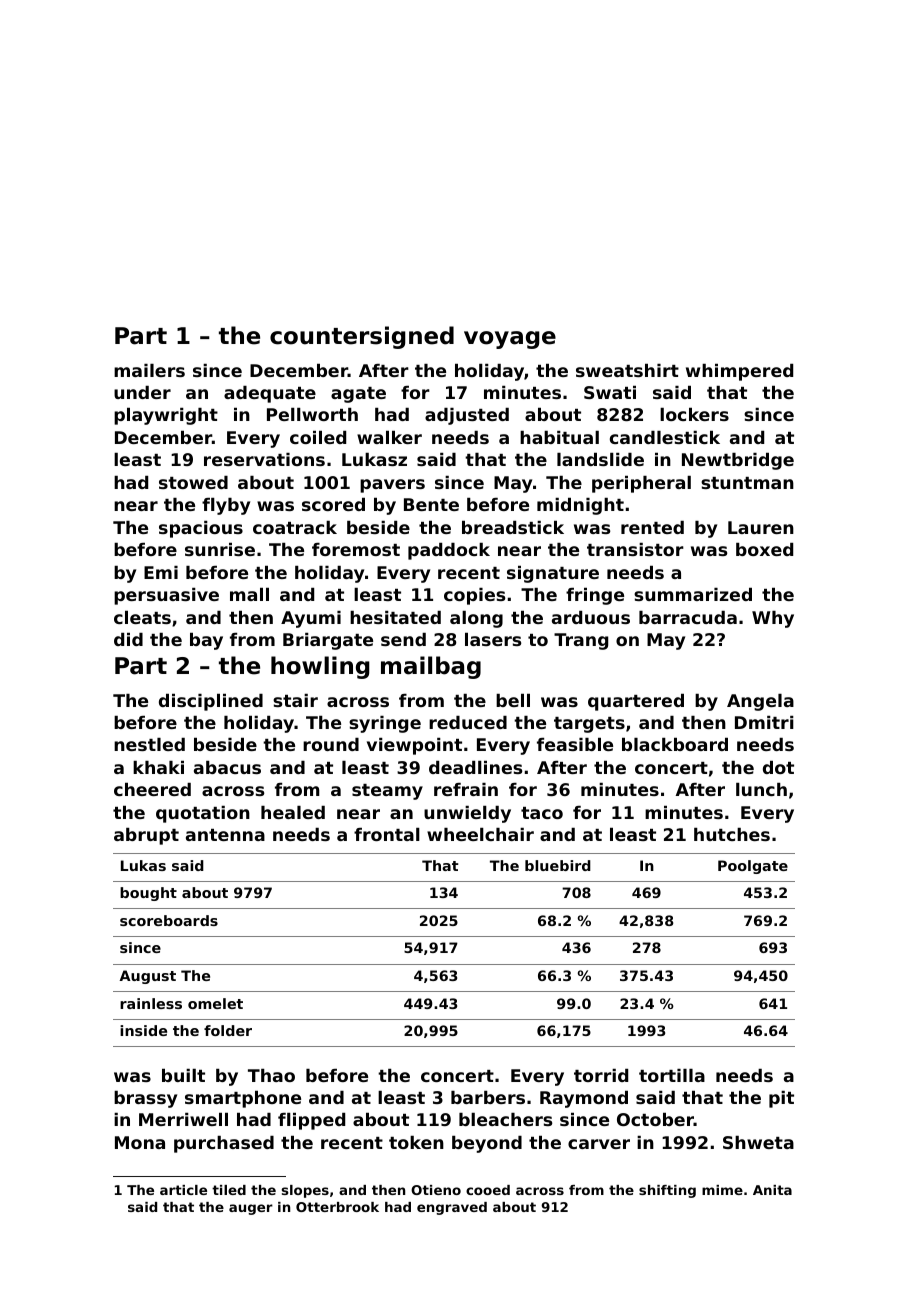 This screenshot has height=1316, width=908. I want to click on whimpered, so click(739, 372).
